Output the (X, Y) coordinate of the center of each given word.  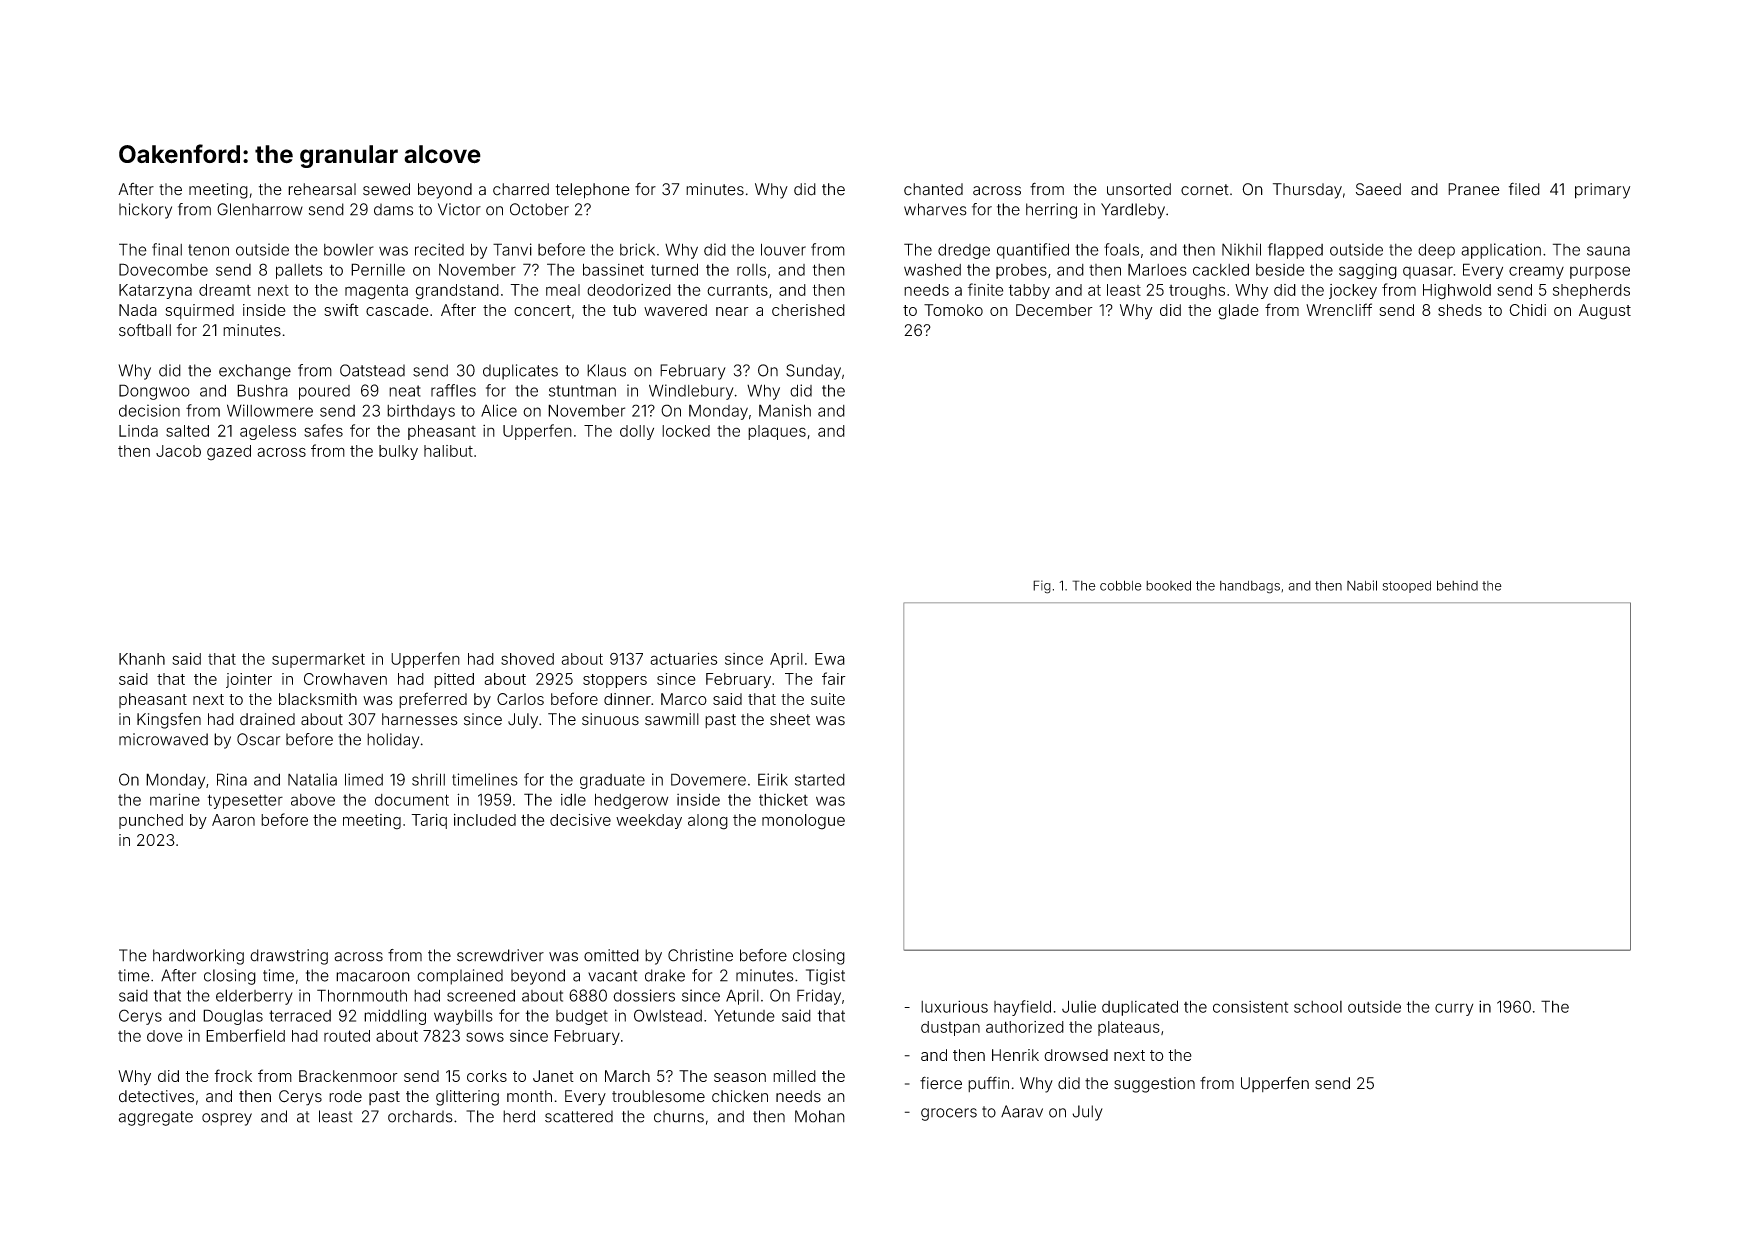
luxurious (954, 1006)
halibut (448, 451)
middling (395, 1017)
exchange (255, 372)
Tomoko (953, 310)
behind (1457, 585)
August (1605, 312)
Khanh (142, 659)
